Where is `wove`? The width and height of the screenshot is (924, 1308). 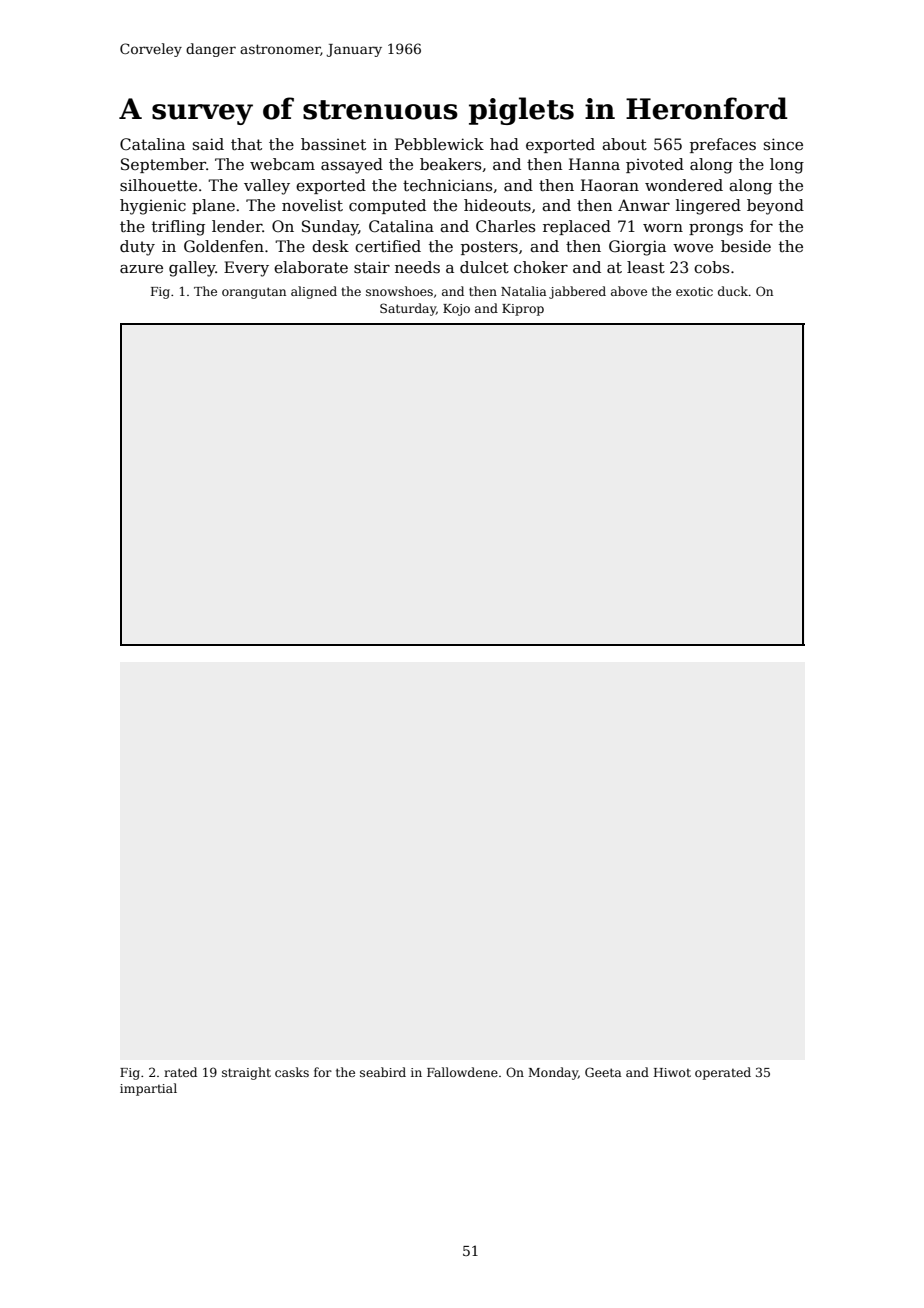
wove is located at coordinates (693, 248).
